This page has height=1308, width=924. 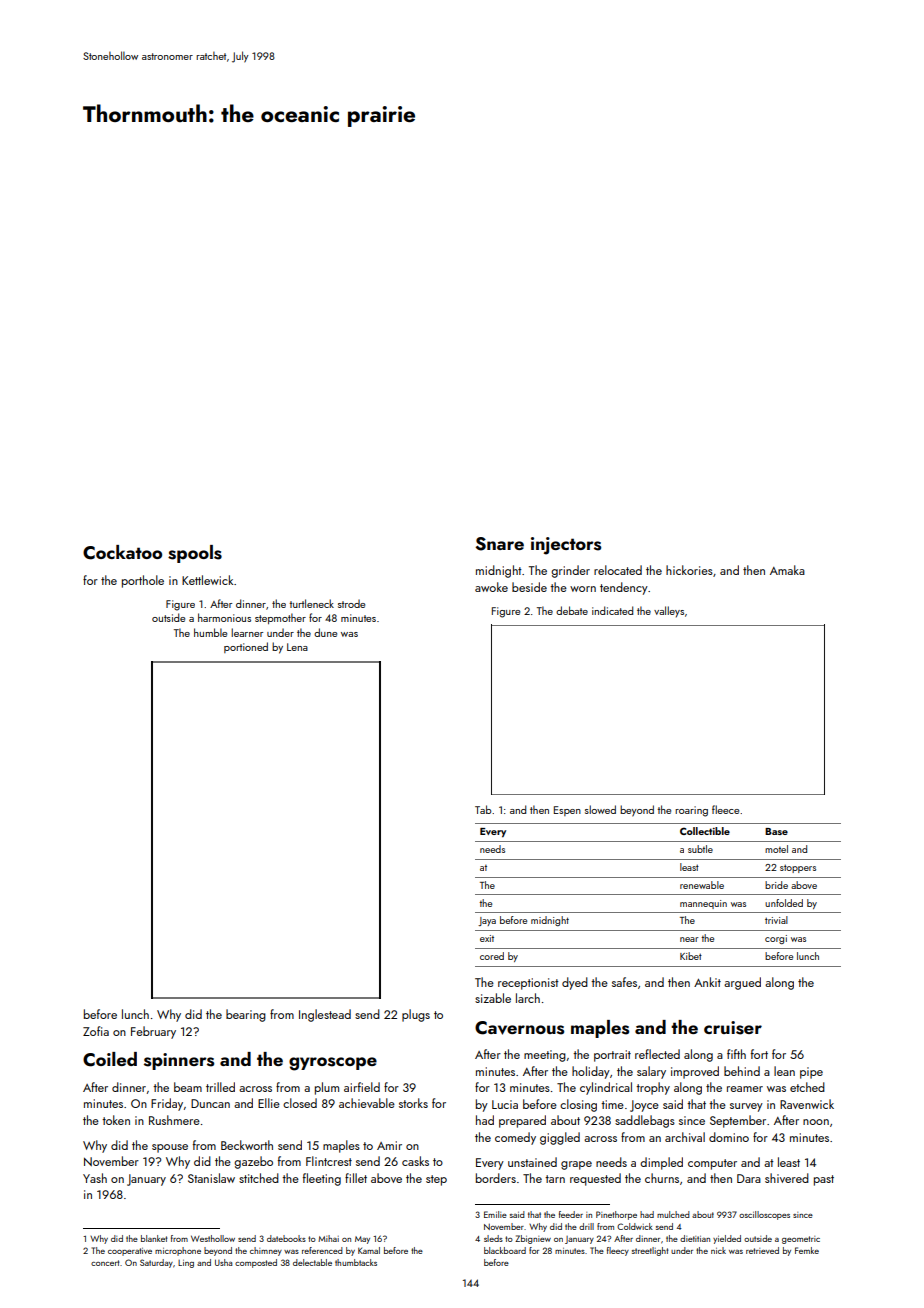 I want to click on Jaya, so click(x=487, y=921).
